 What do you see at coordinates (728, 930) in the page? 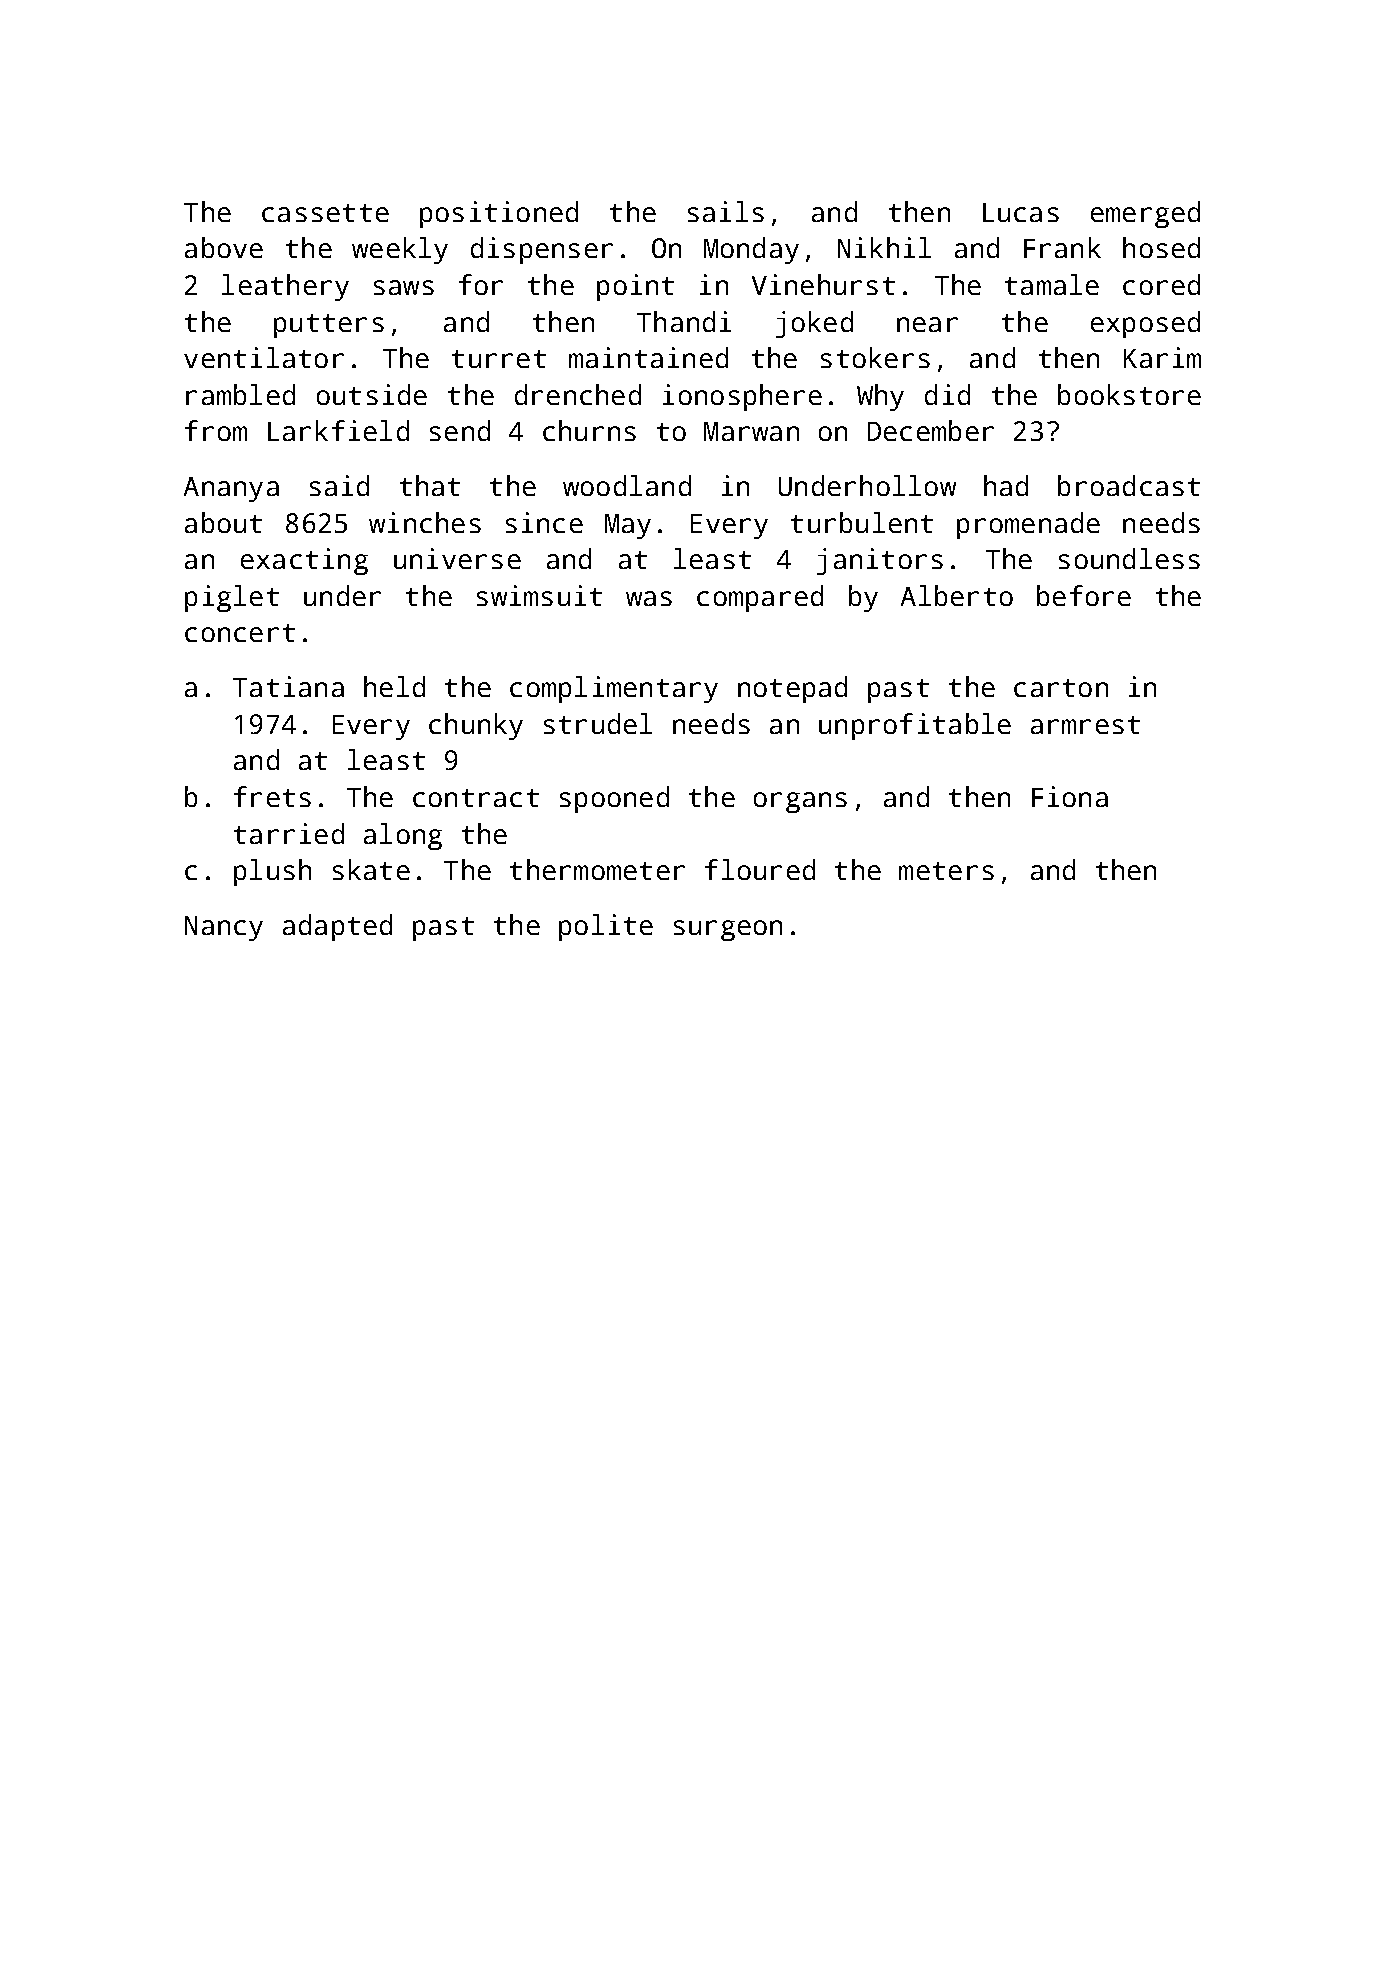
I see `surgeon` at bounding box center [728, 930].
